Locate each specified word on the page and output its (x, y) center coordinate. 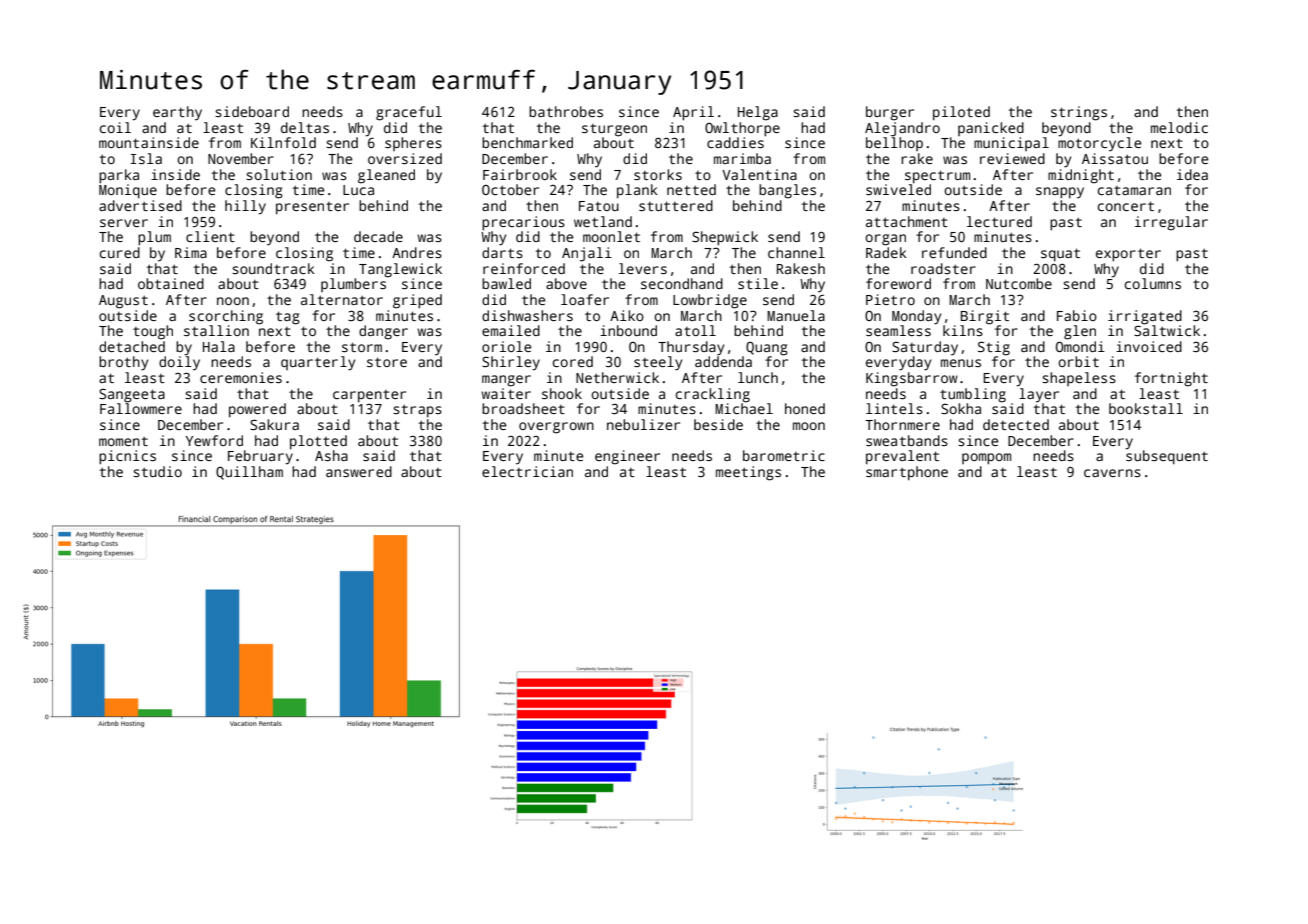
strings (1079, 113)
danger (383, 332)
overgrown (556, 428)
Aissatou (1115, 158)
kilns (963, 330)
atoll (695, 330)
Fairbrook (520, 174)
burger (890, 113)
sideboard (252, 111)
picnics (127, 457)
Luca (358, 190)
